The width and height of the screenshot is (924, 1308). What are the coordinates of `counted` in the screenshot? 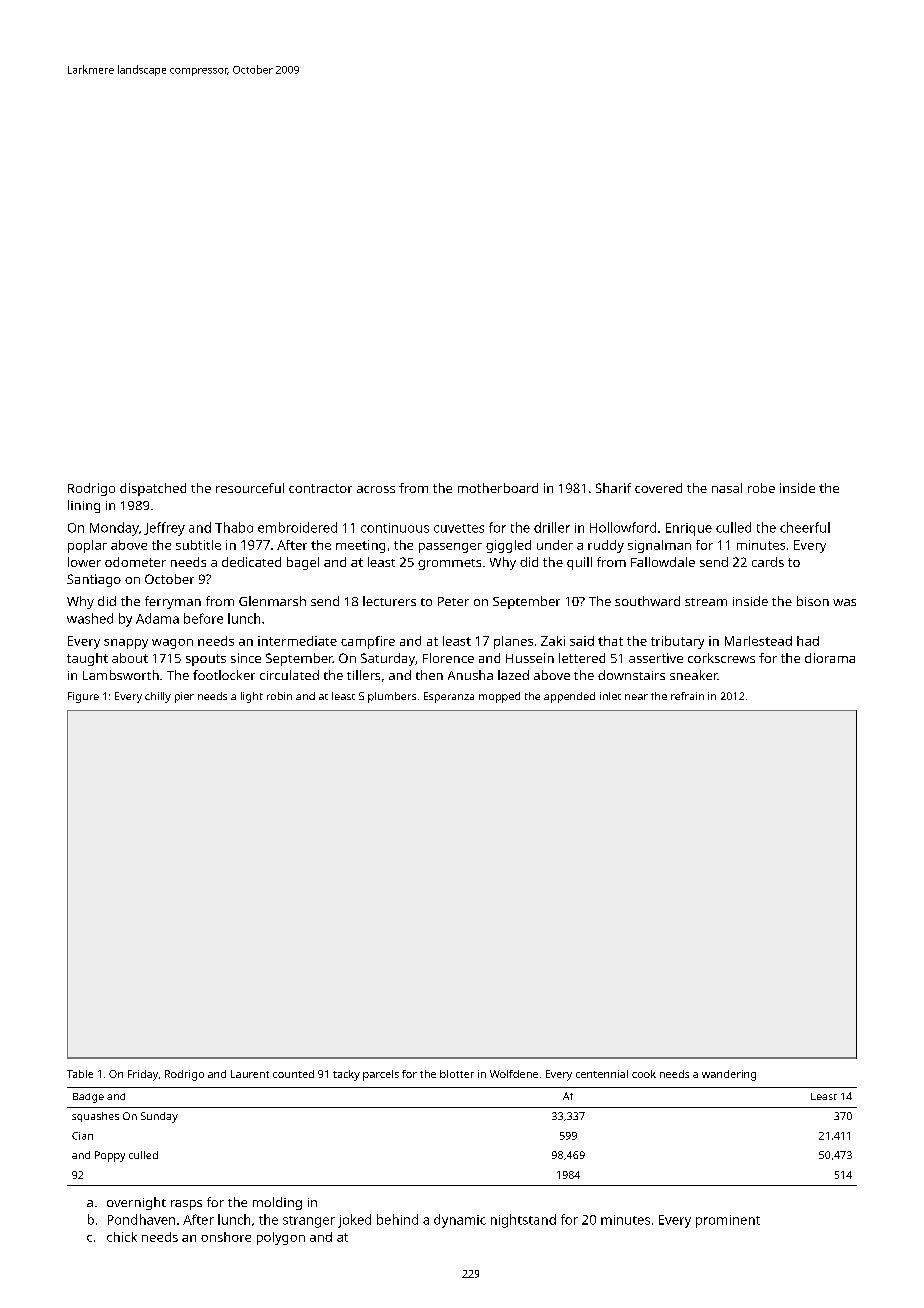 It's located at (293, 1074).
